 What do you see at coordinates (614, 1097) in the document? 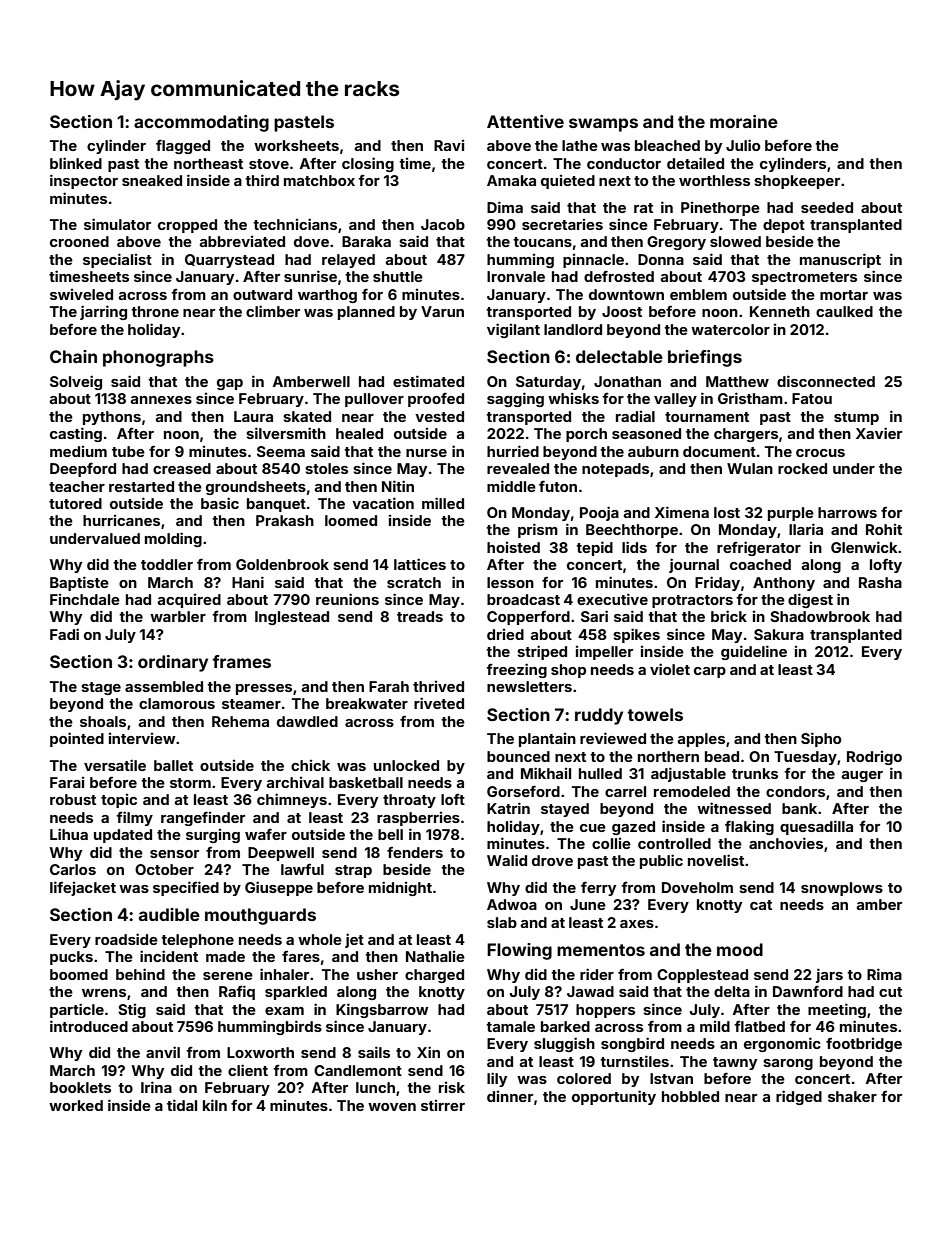
I see `opportunity` at bounding box center [614, 1097].
